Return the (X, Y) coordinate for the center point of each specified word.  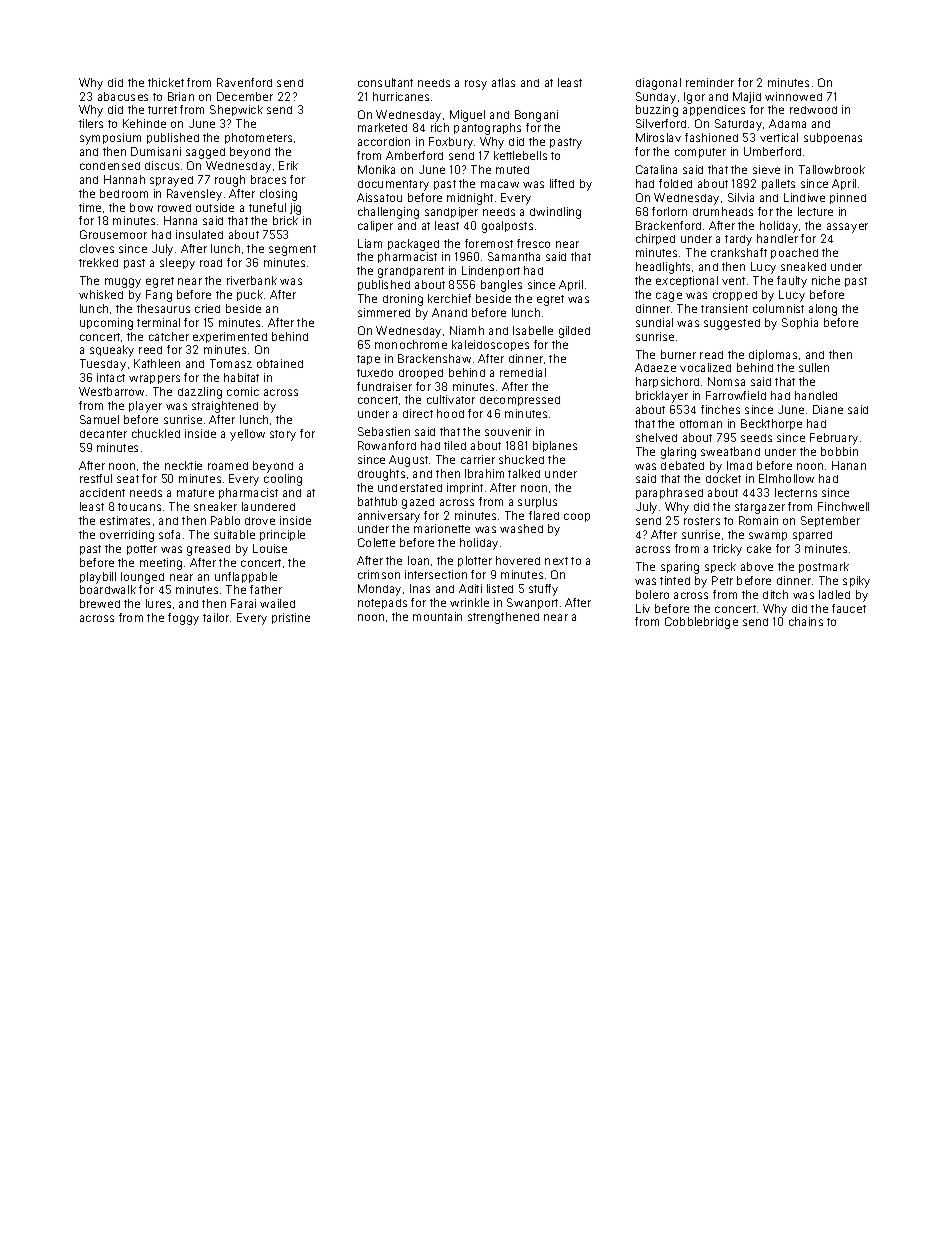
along (823, 310)
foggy (183, 619)
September (830, 521)
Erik (288, 165)
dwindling (555, 213)
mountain (437, 616)
